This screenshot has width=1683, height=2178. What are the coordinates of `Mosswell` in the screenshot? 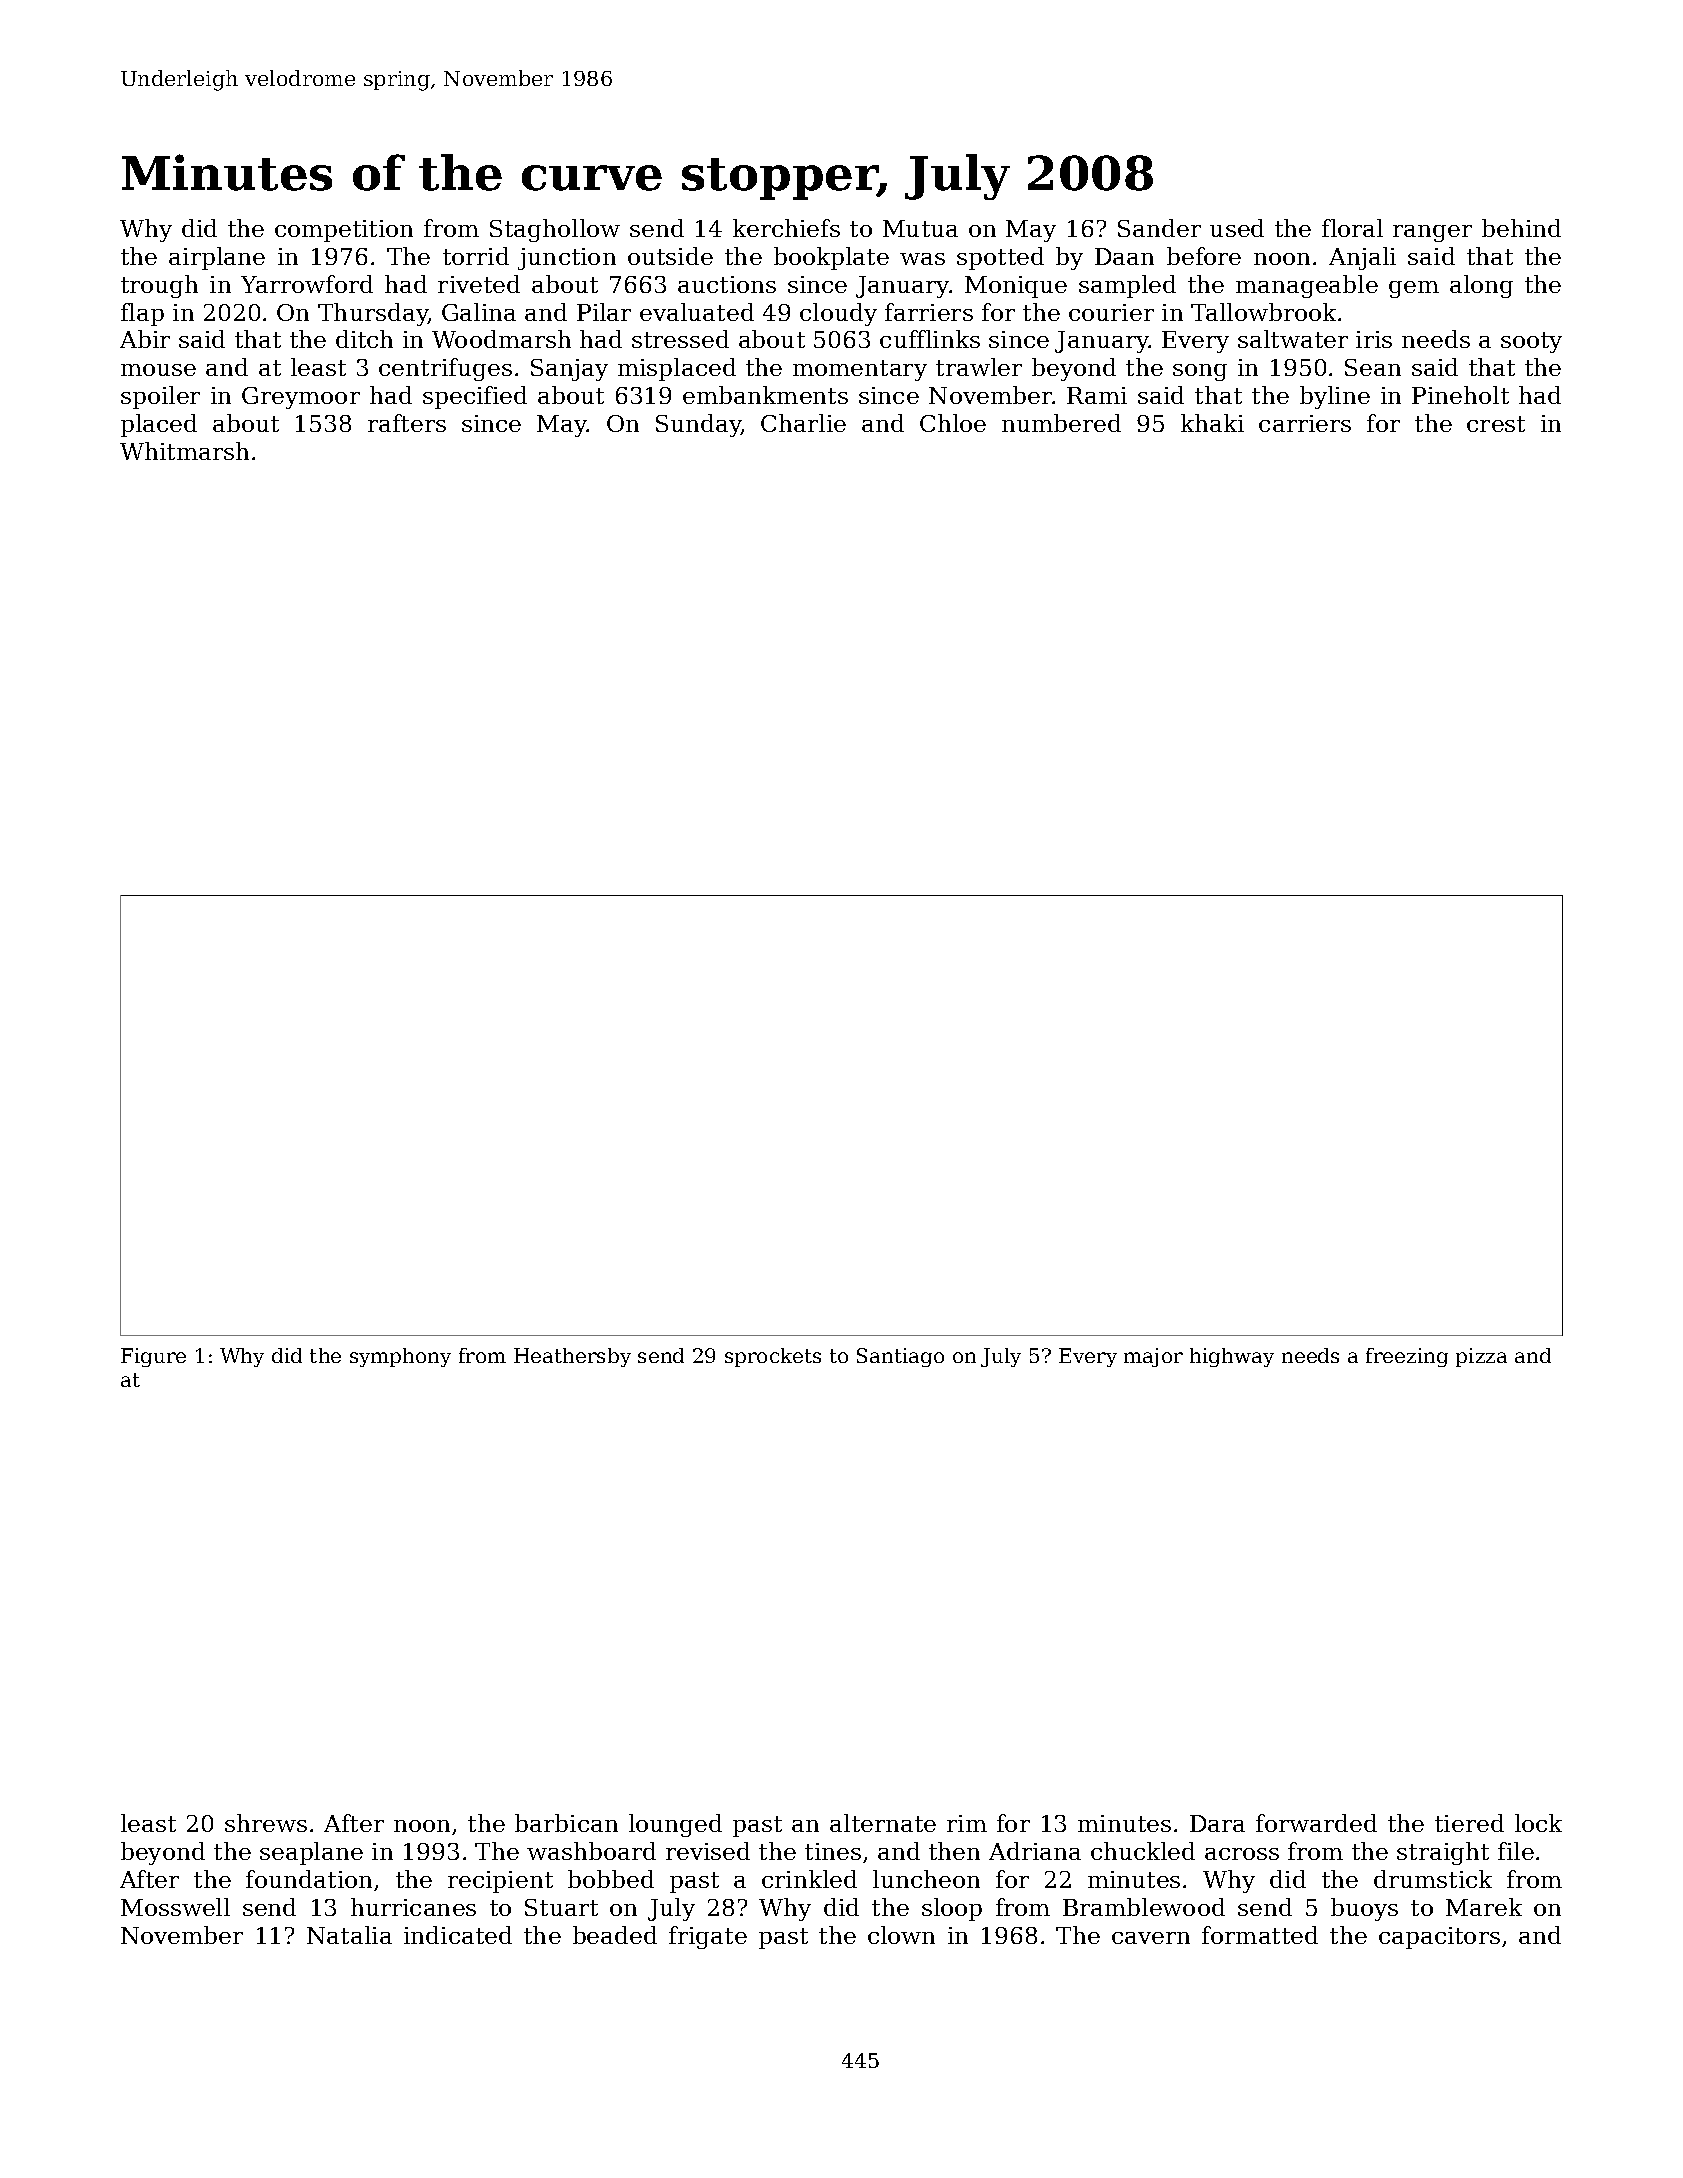 It's located at (175, 1907).
